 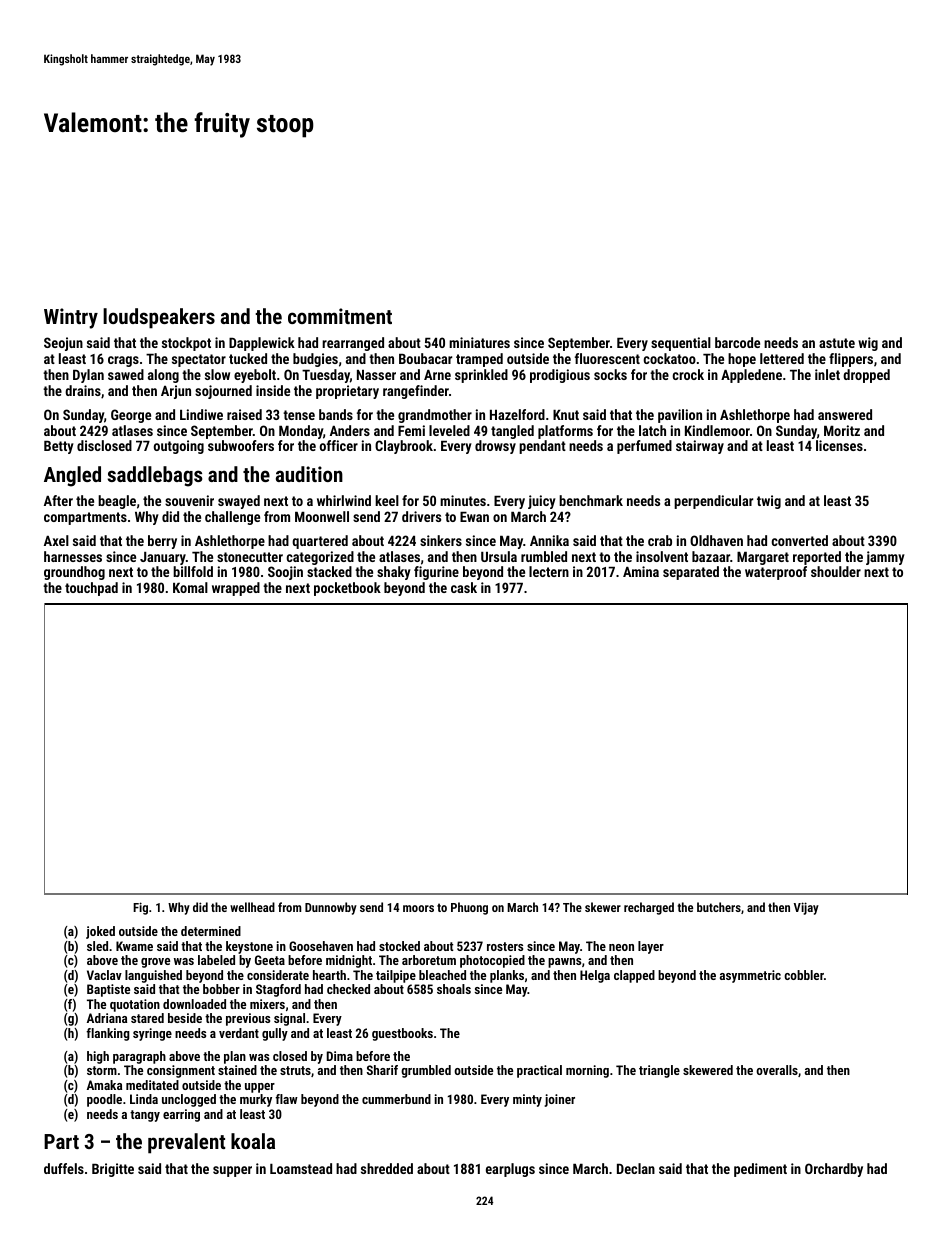 I want to click on Komal, so click(x=190, y=587).
